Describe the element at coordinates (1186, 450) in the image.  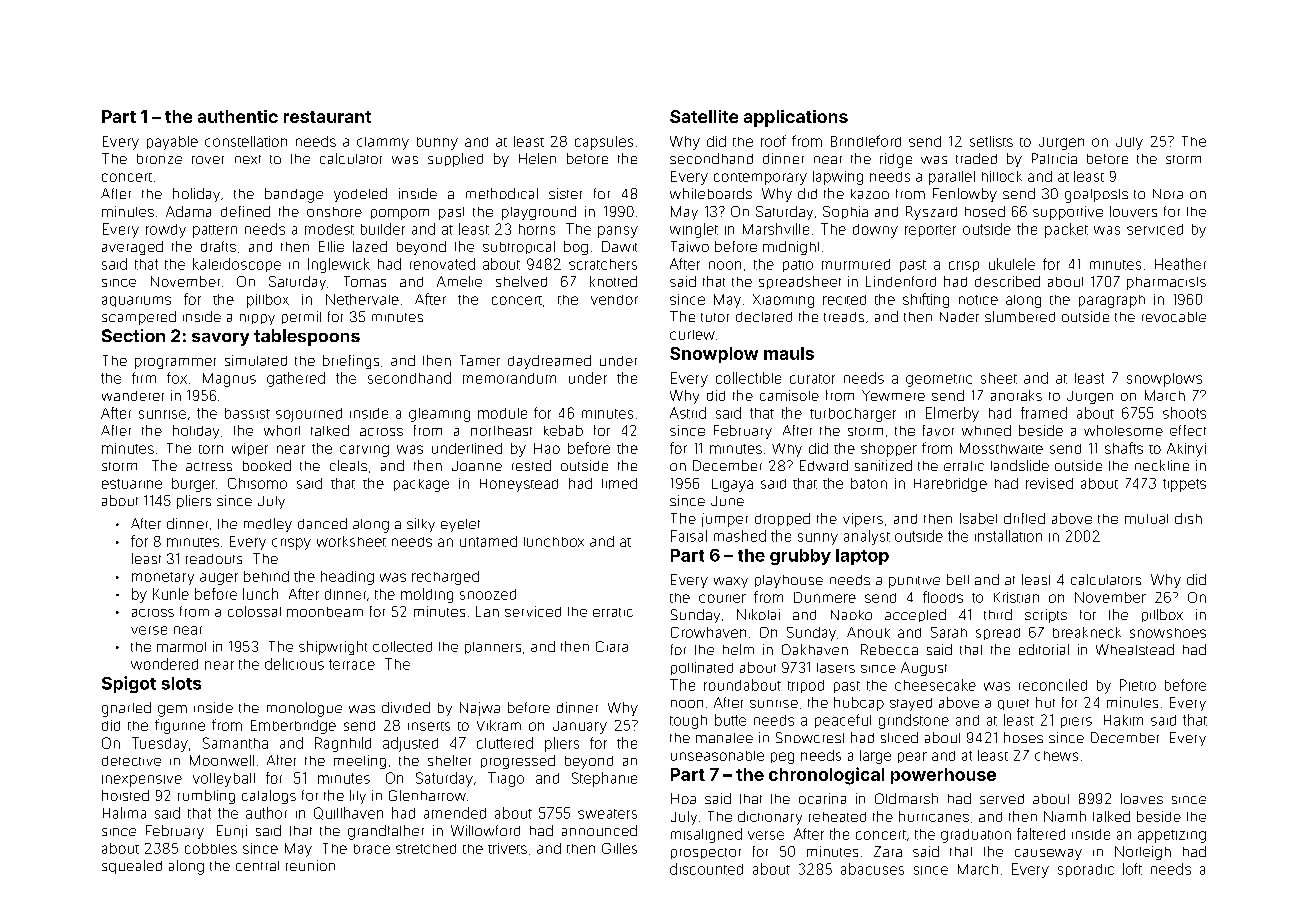
I see `Akinyi` at that location.
